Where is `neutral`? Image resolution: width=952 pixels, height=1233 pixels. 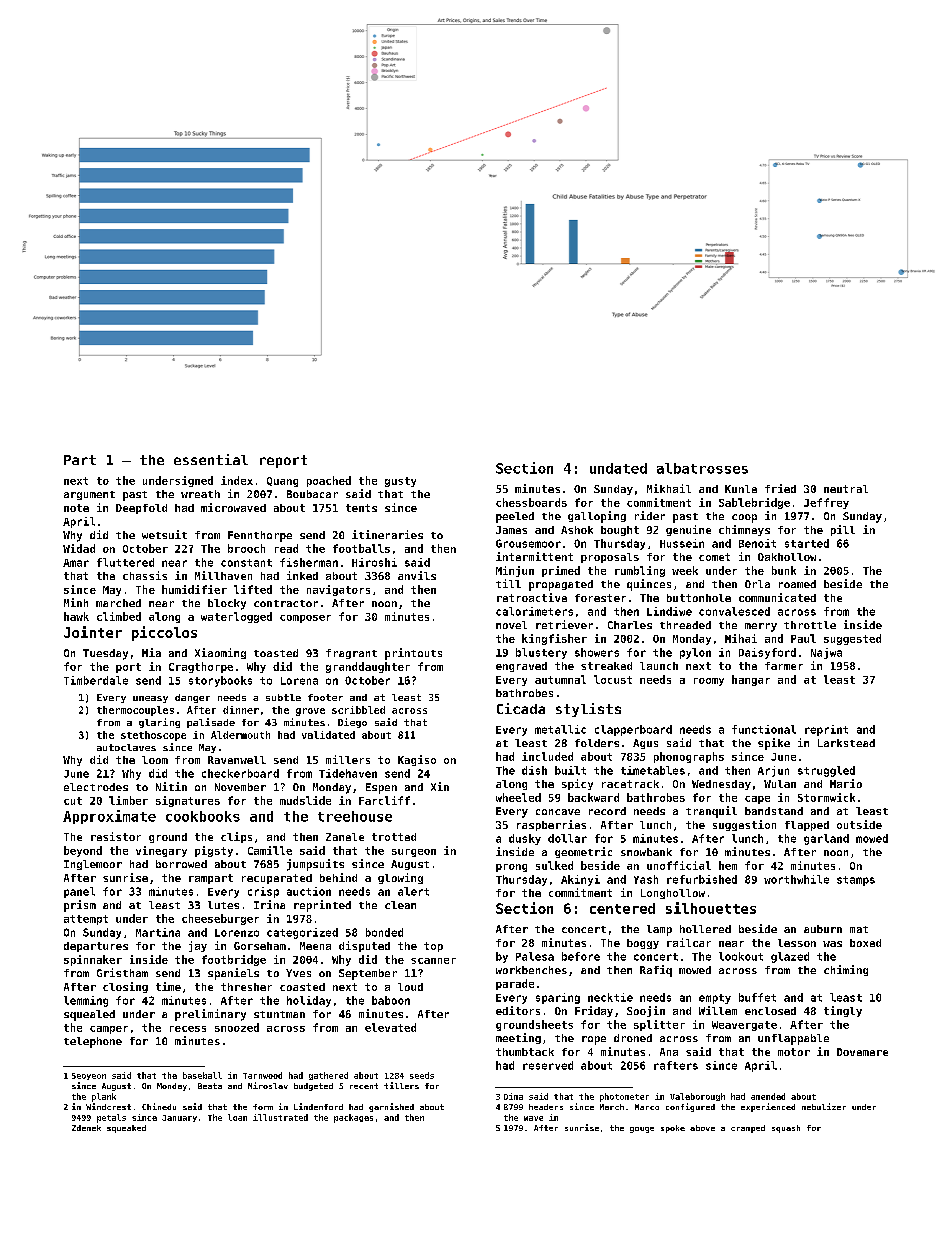
neutral is located at coordinates (846, 489).
